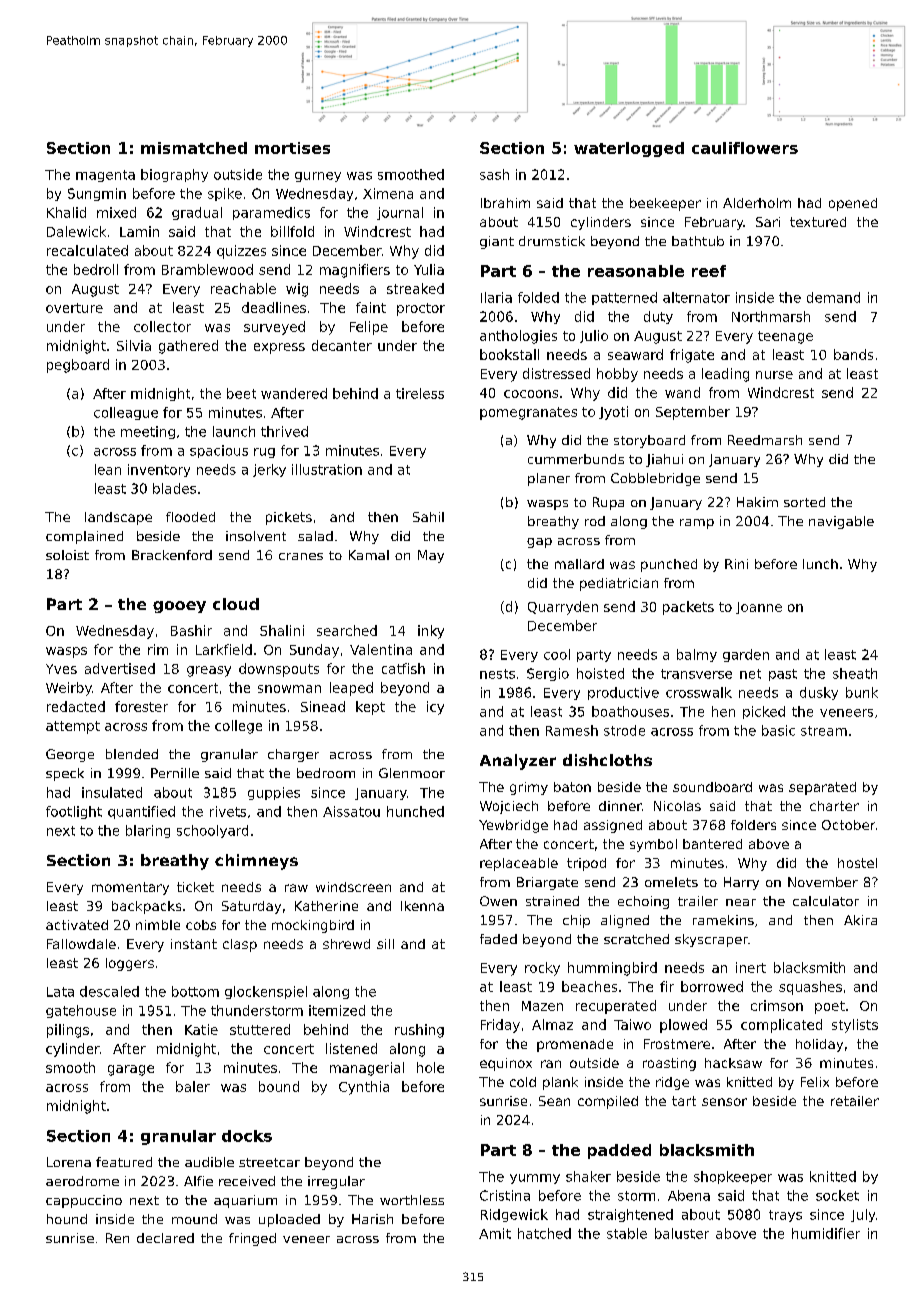 This document has height=1308, width=924. I want to click on opened, so click(853, 204).
